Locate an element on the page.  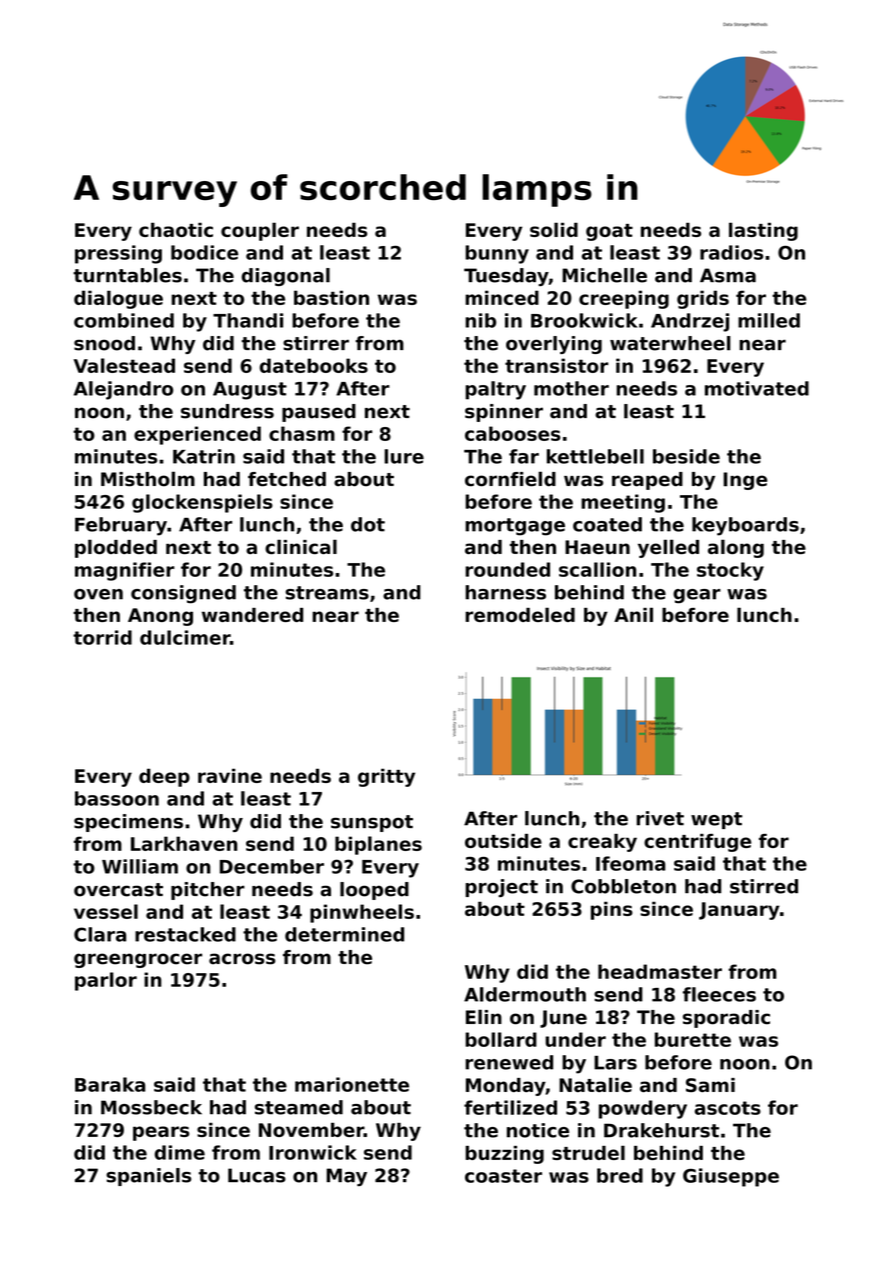
oven is located at coordinates (98, 594).
